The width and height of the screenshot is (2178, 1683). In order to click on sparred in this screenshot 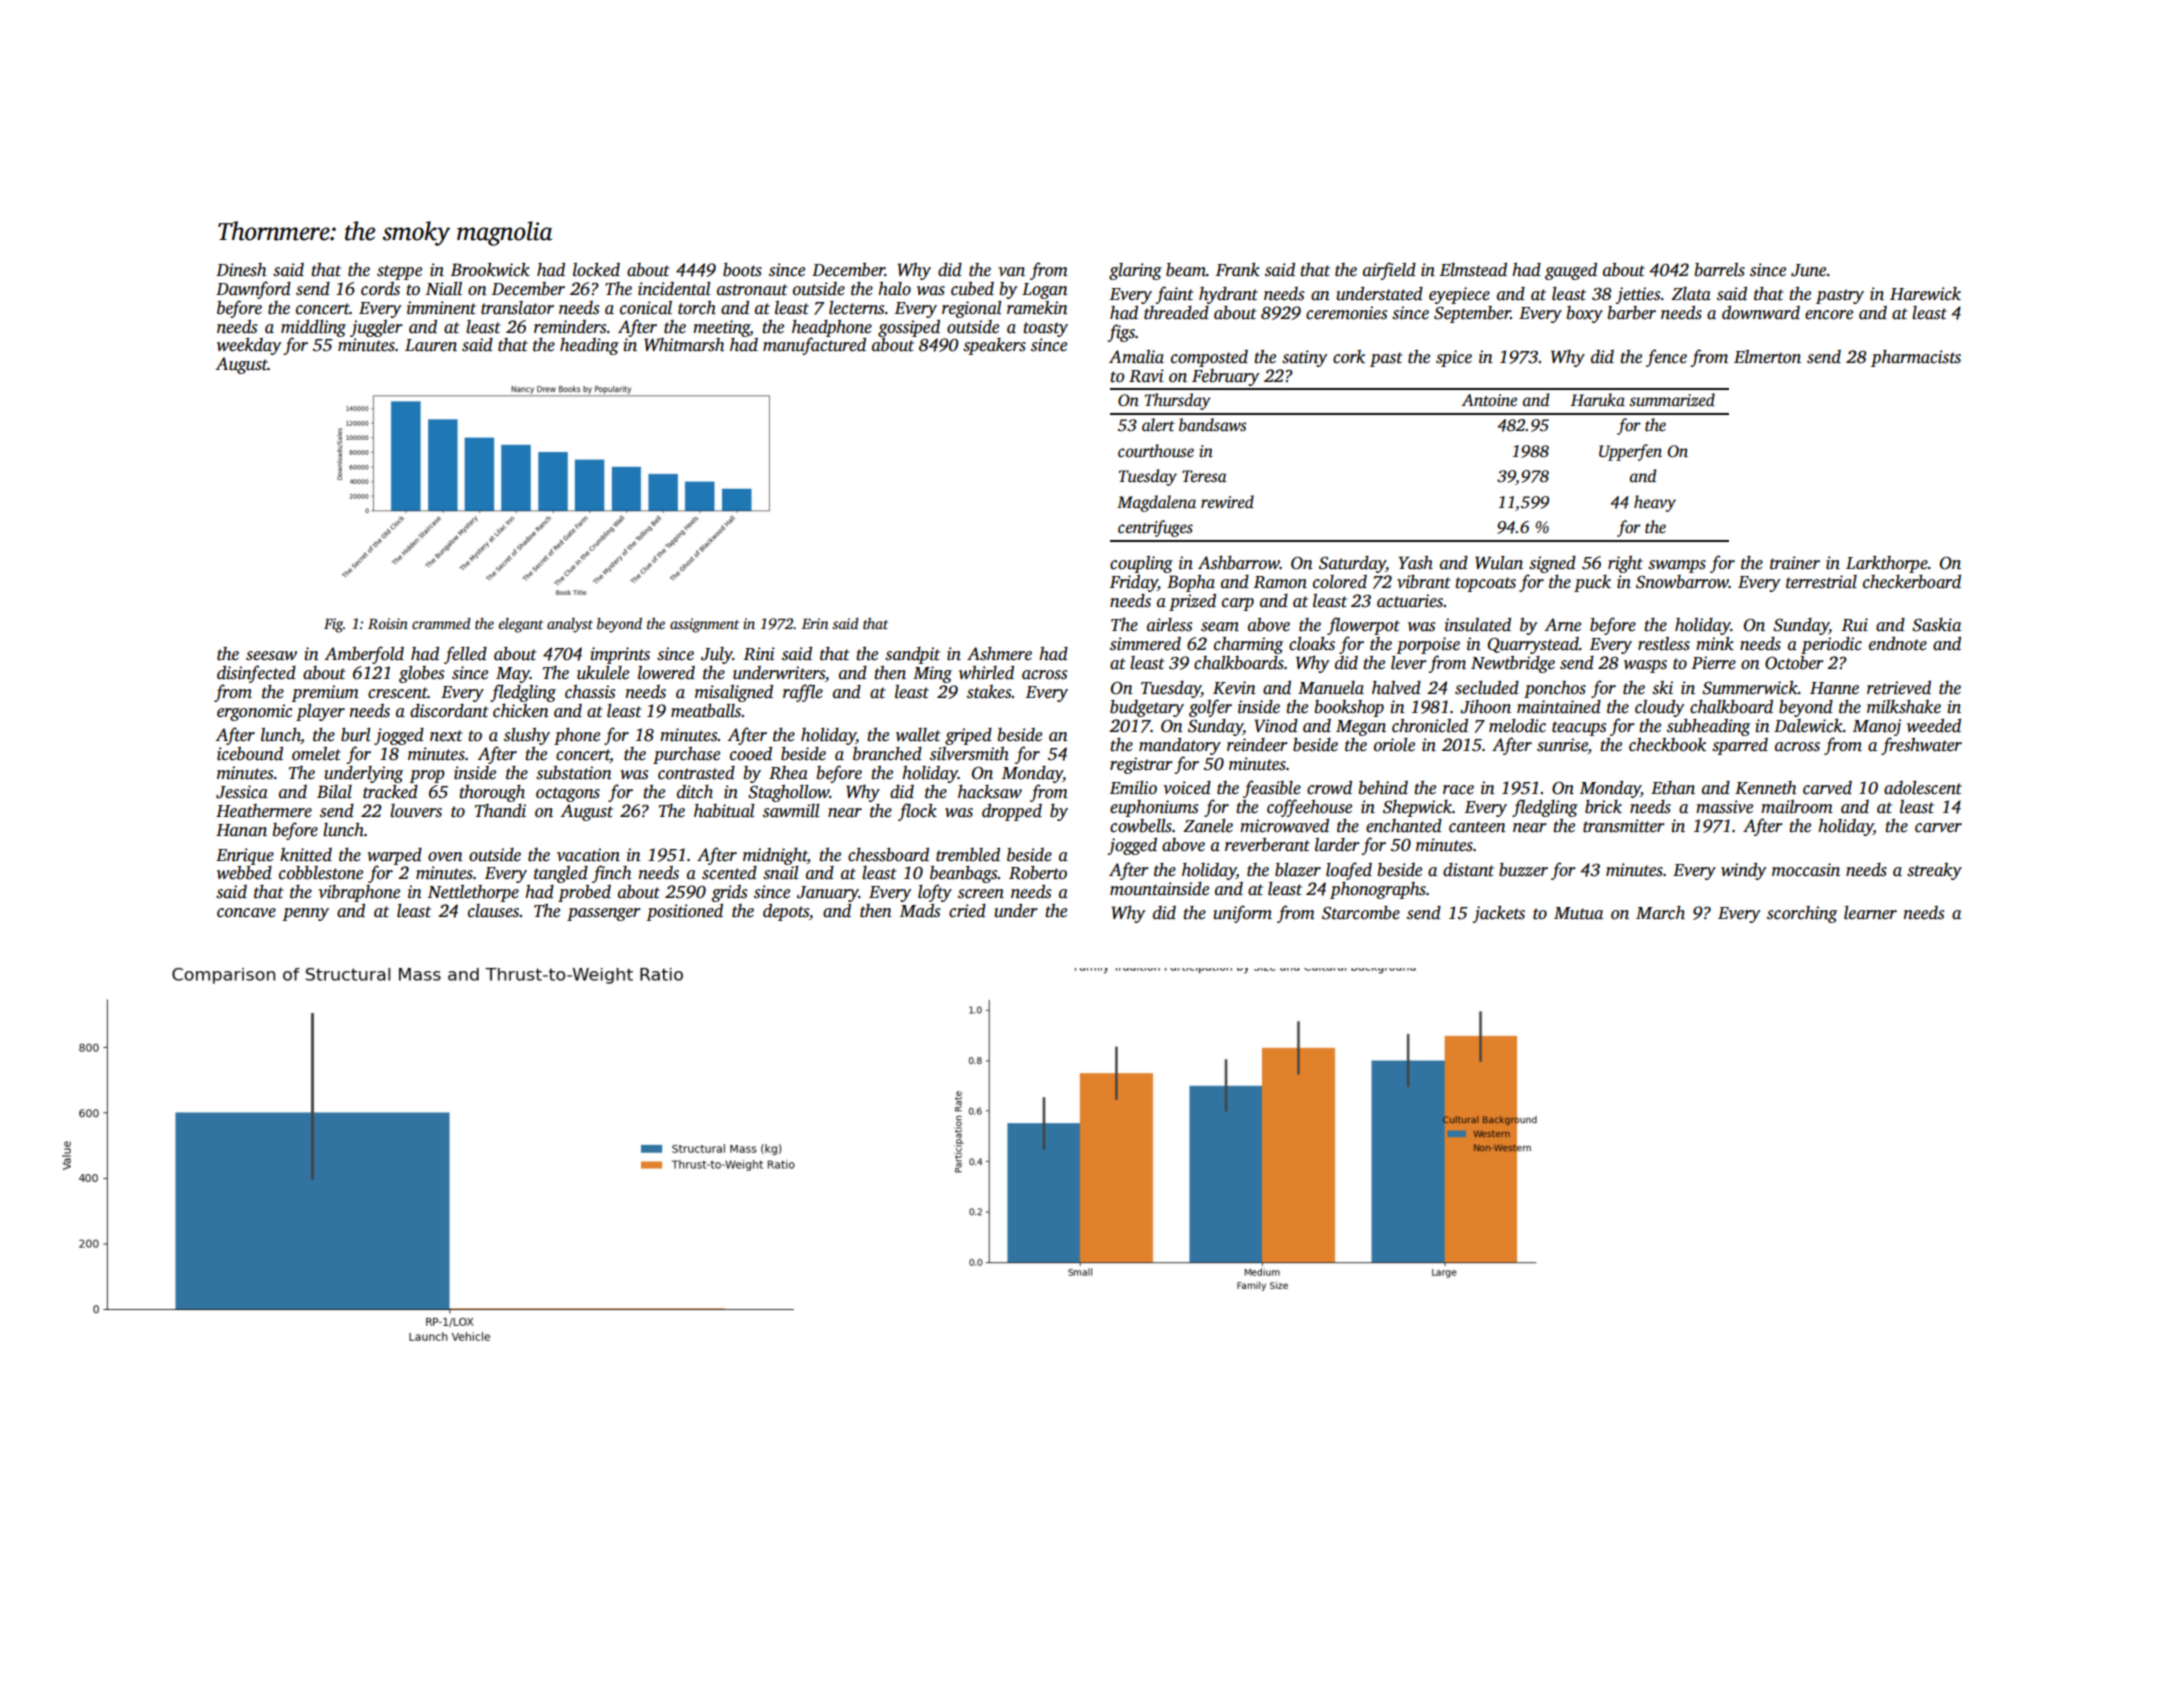, I will do `click(1740, 746)`.
